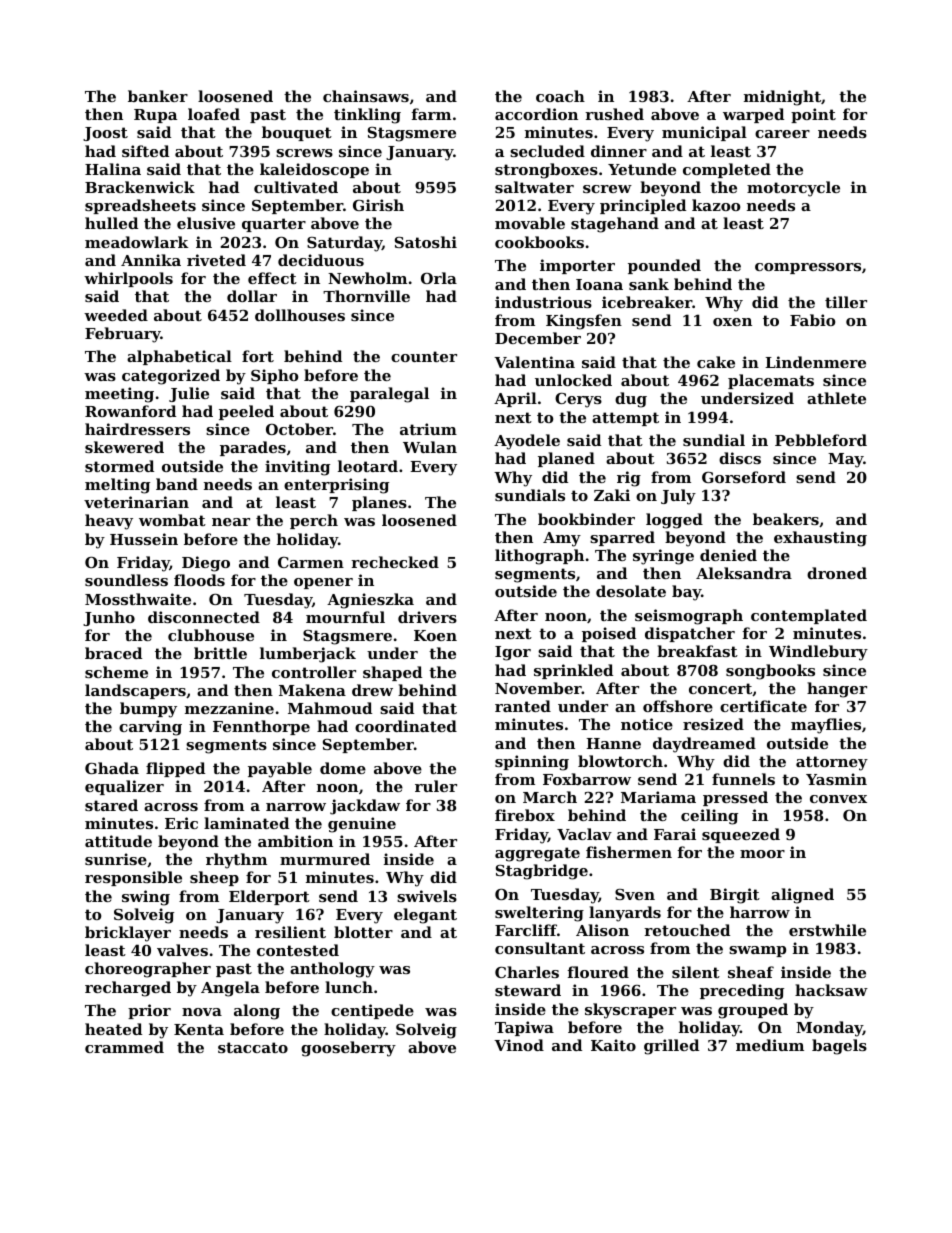  What do you see at coordinates (560, 96) in the page?
I see `coach` at bounding box center [560, 96].
